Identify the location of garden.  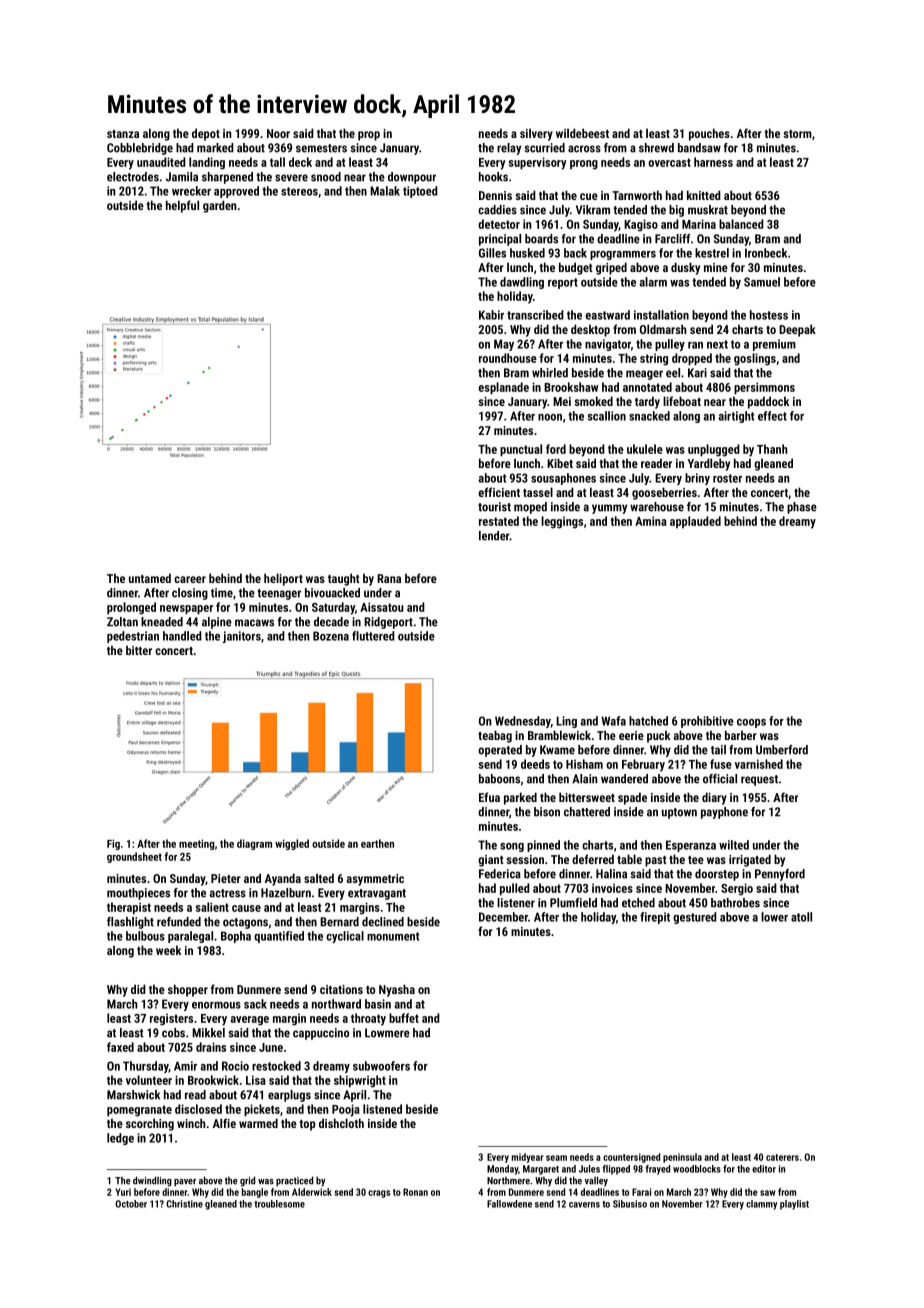
(220, 206).
